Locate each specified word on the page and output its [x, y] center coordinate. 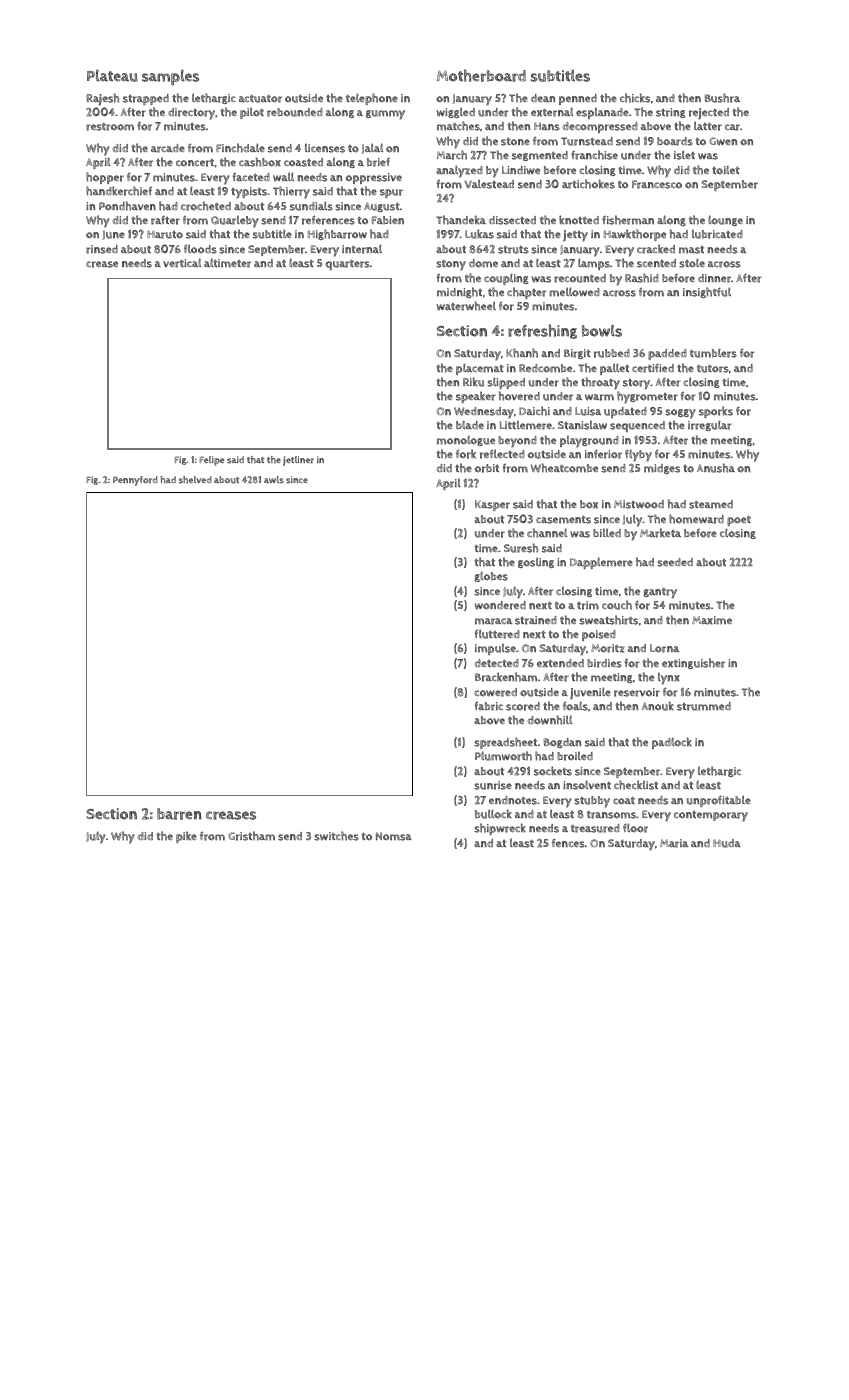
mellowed [574, 292]
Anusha [716, 468]
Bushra [722, 98]
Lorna [665, 648]
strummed [704, 706]
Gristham [251, 836]
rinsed [102, 249]
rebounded [295, 112]
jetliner [298, 461]
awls [274, 480]
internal [362, 249]
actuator [260, 99]
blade [470, 424]
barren [179, 814]
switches [336, 836]
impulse [495, 649]
